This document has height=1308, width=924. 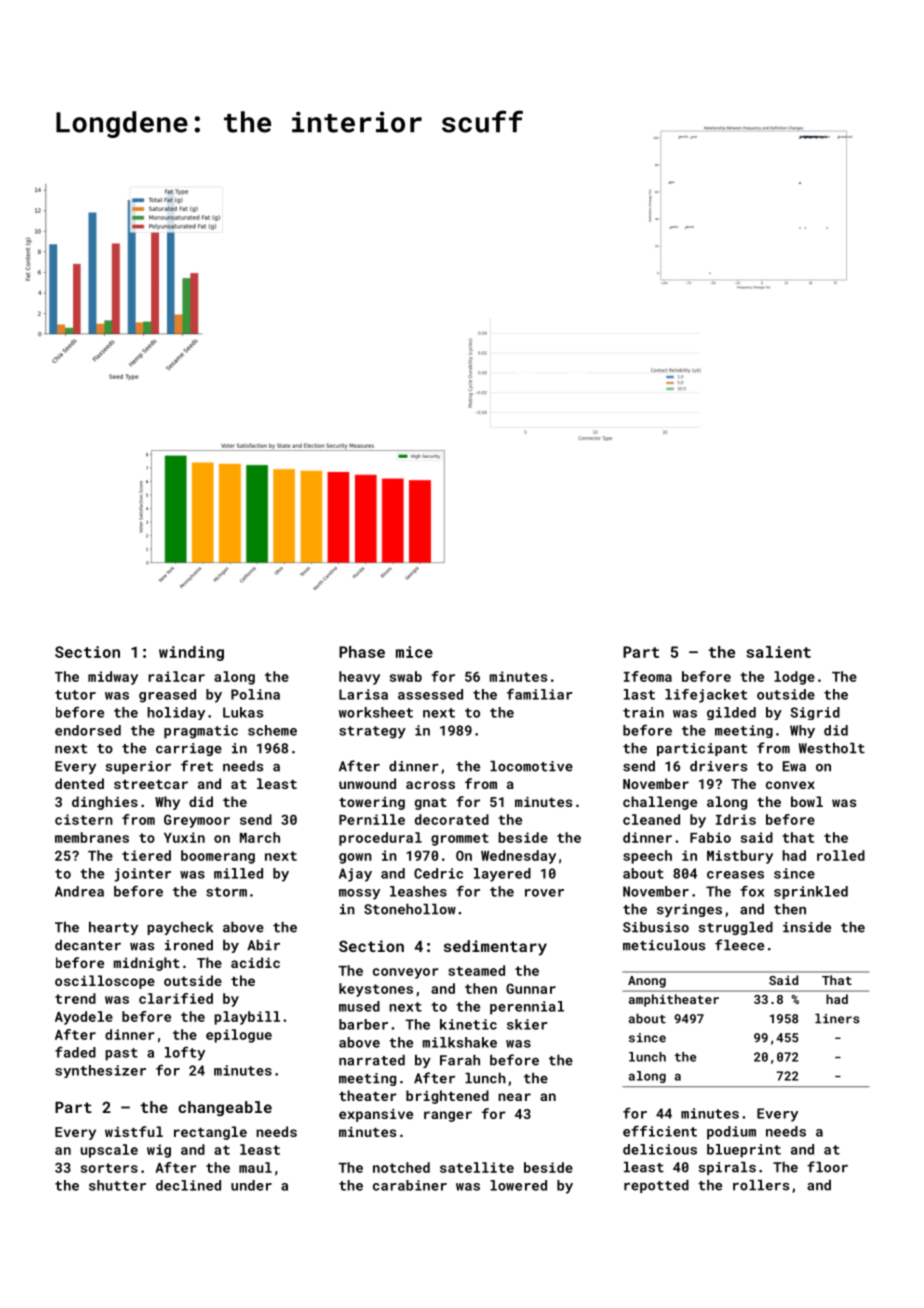 What do you see at coordinates (359, 1006) in the document?
I see `mused` at bounding box center [359, 1006].
